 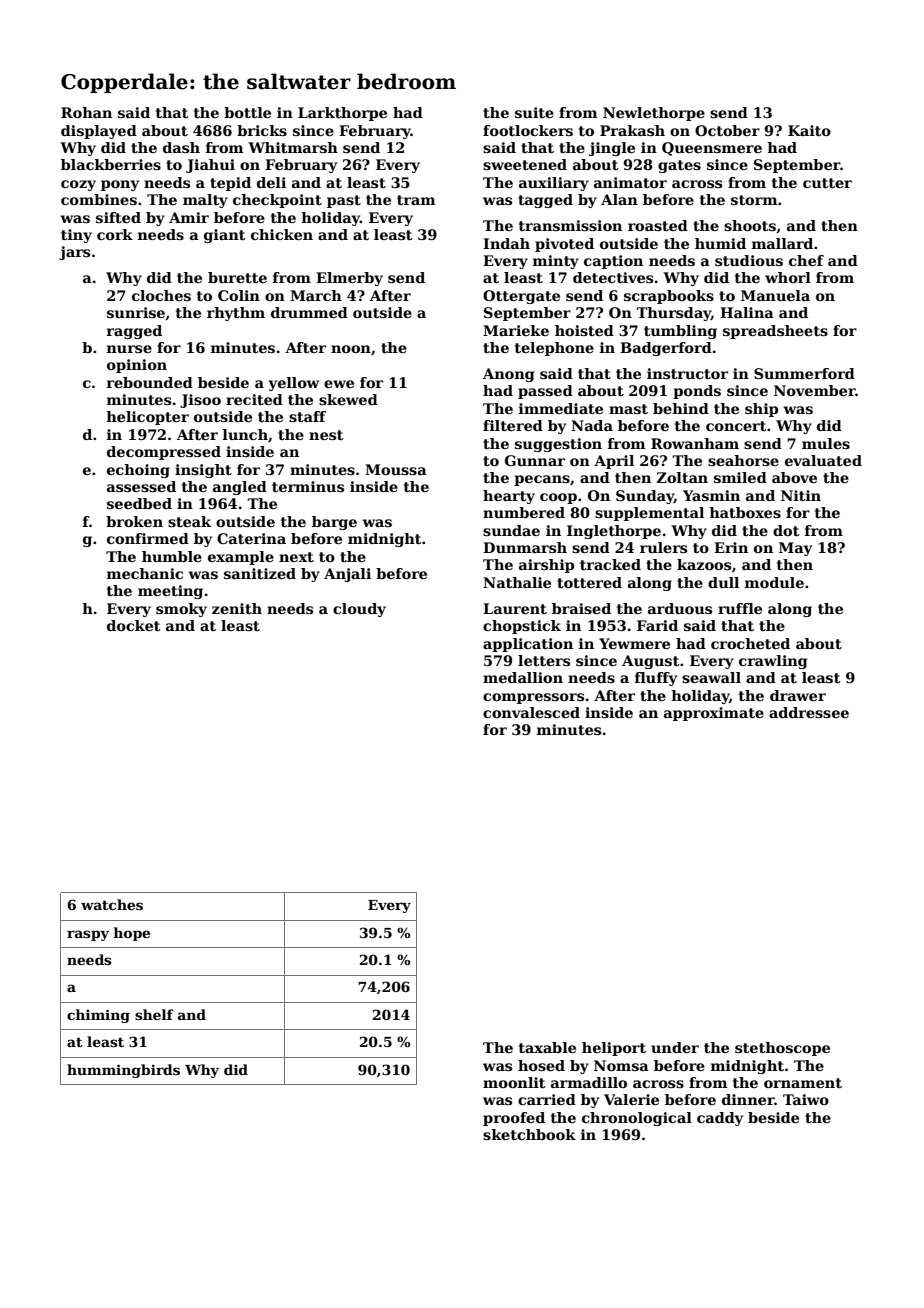 What do you see at coordinates (749, 260) in the screenshot?
I see `studious` at bounding box center [749, 260].
